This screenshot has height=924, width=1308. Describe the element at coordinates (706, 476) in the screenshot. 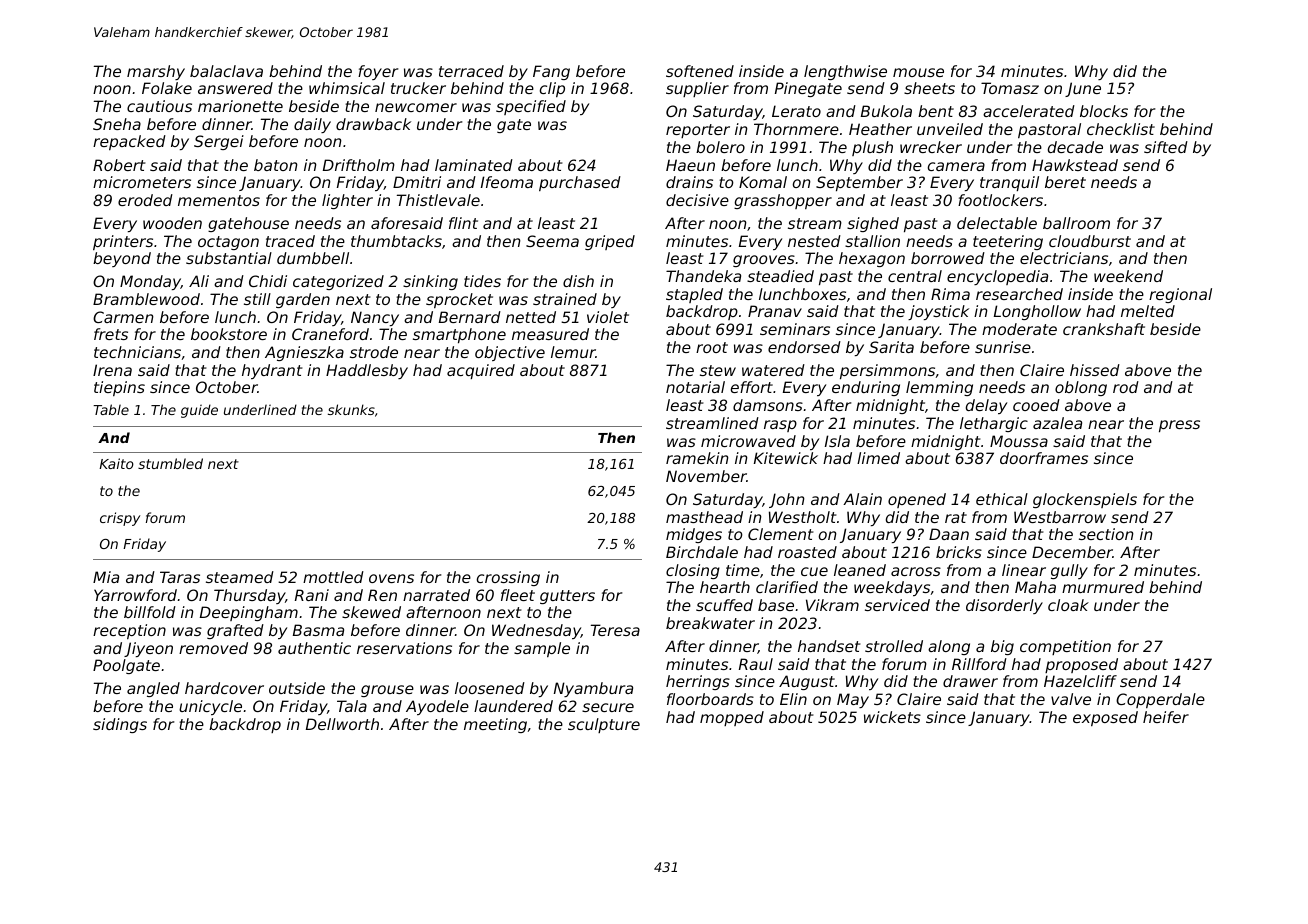

I see `November` at that location.
